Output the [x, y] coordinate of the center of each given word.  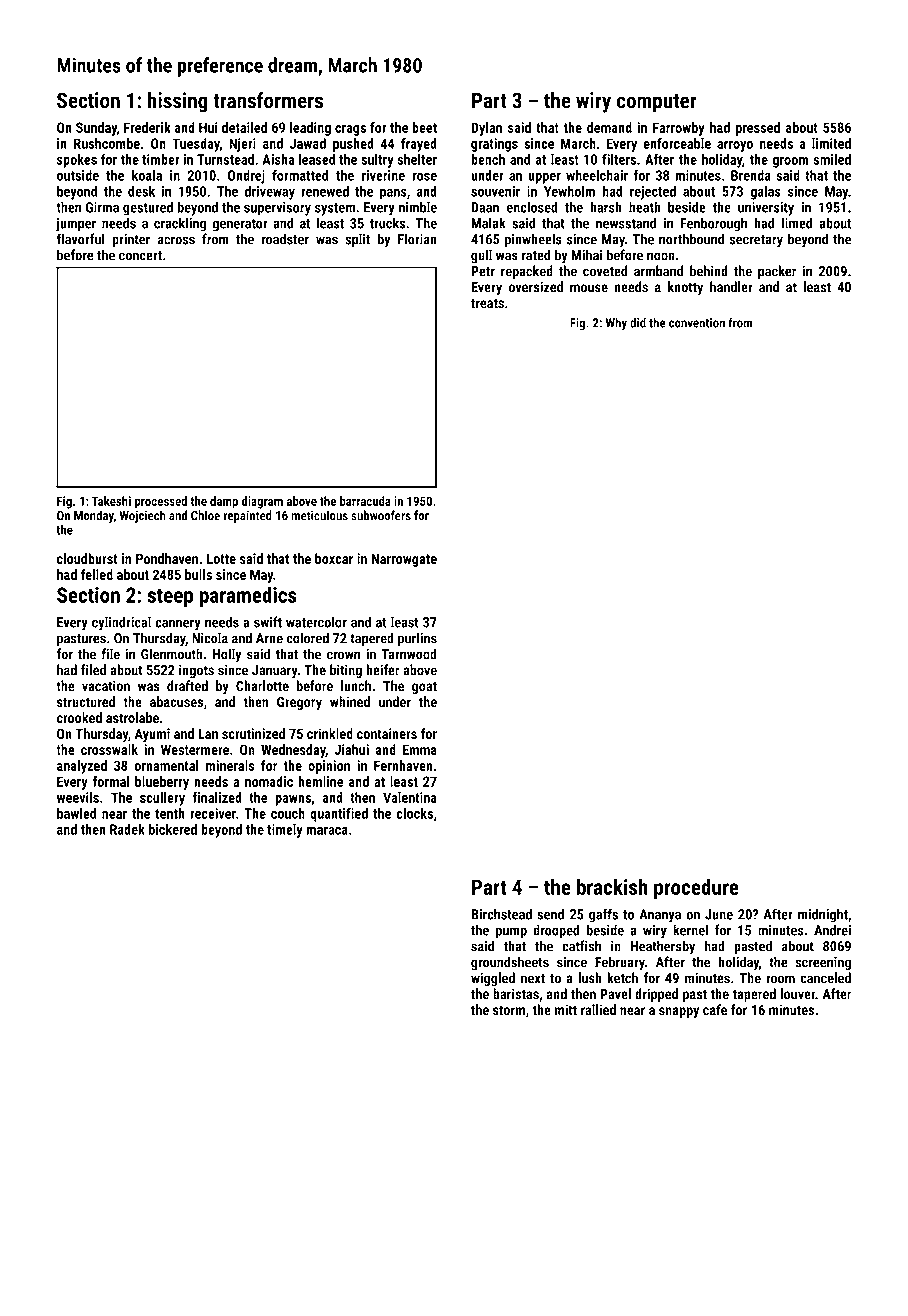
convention [697, 323]
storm [509, 1010]
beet [424, 127]
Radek [127, 829]
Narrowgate [404, 560]
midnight [823, 915]
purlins [417, 639]
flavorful [80, 239]
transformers [268, 100]
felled [97, 574]
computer [657, 103]
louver [797, 994]
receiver [213, 813]
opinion [329, 767]
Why [616, 323]
